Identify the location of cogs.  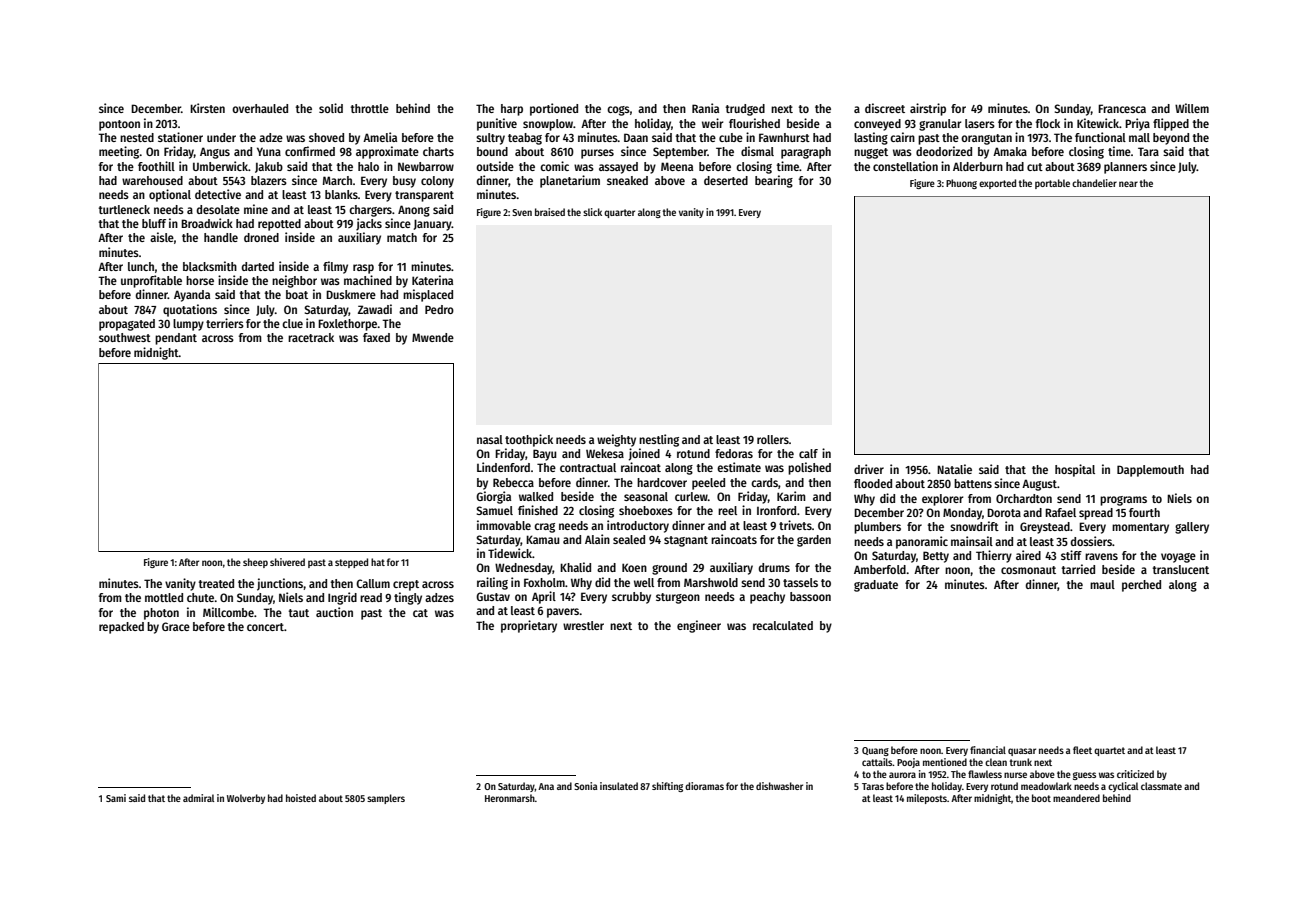
(618, 111).
